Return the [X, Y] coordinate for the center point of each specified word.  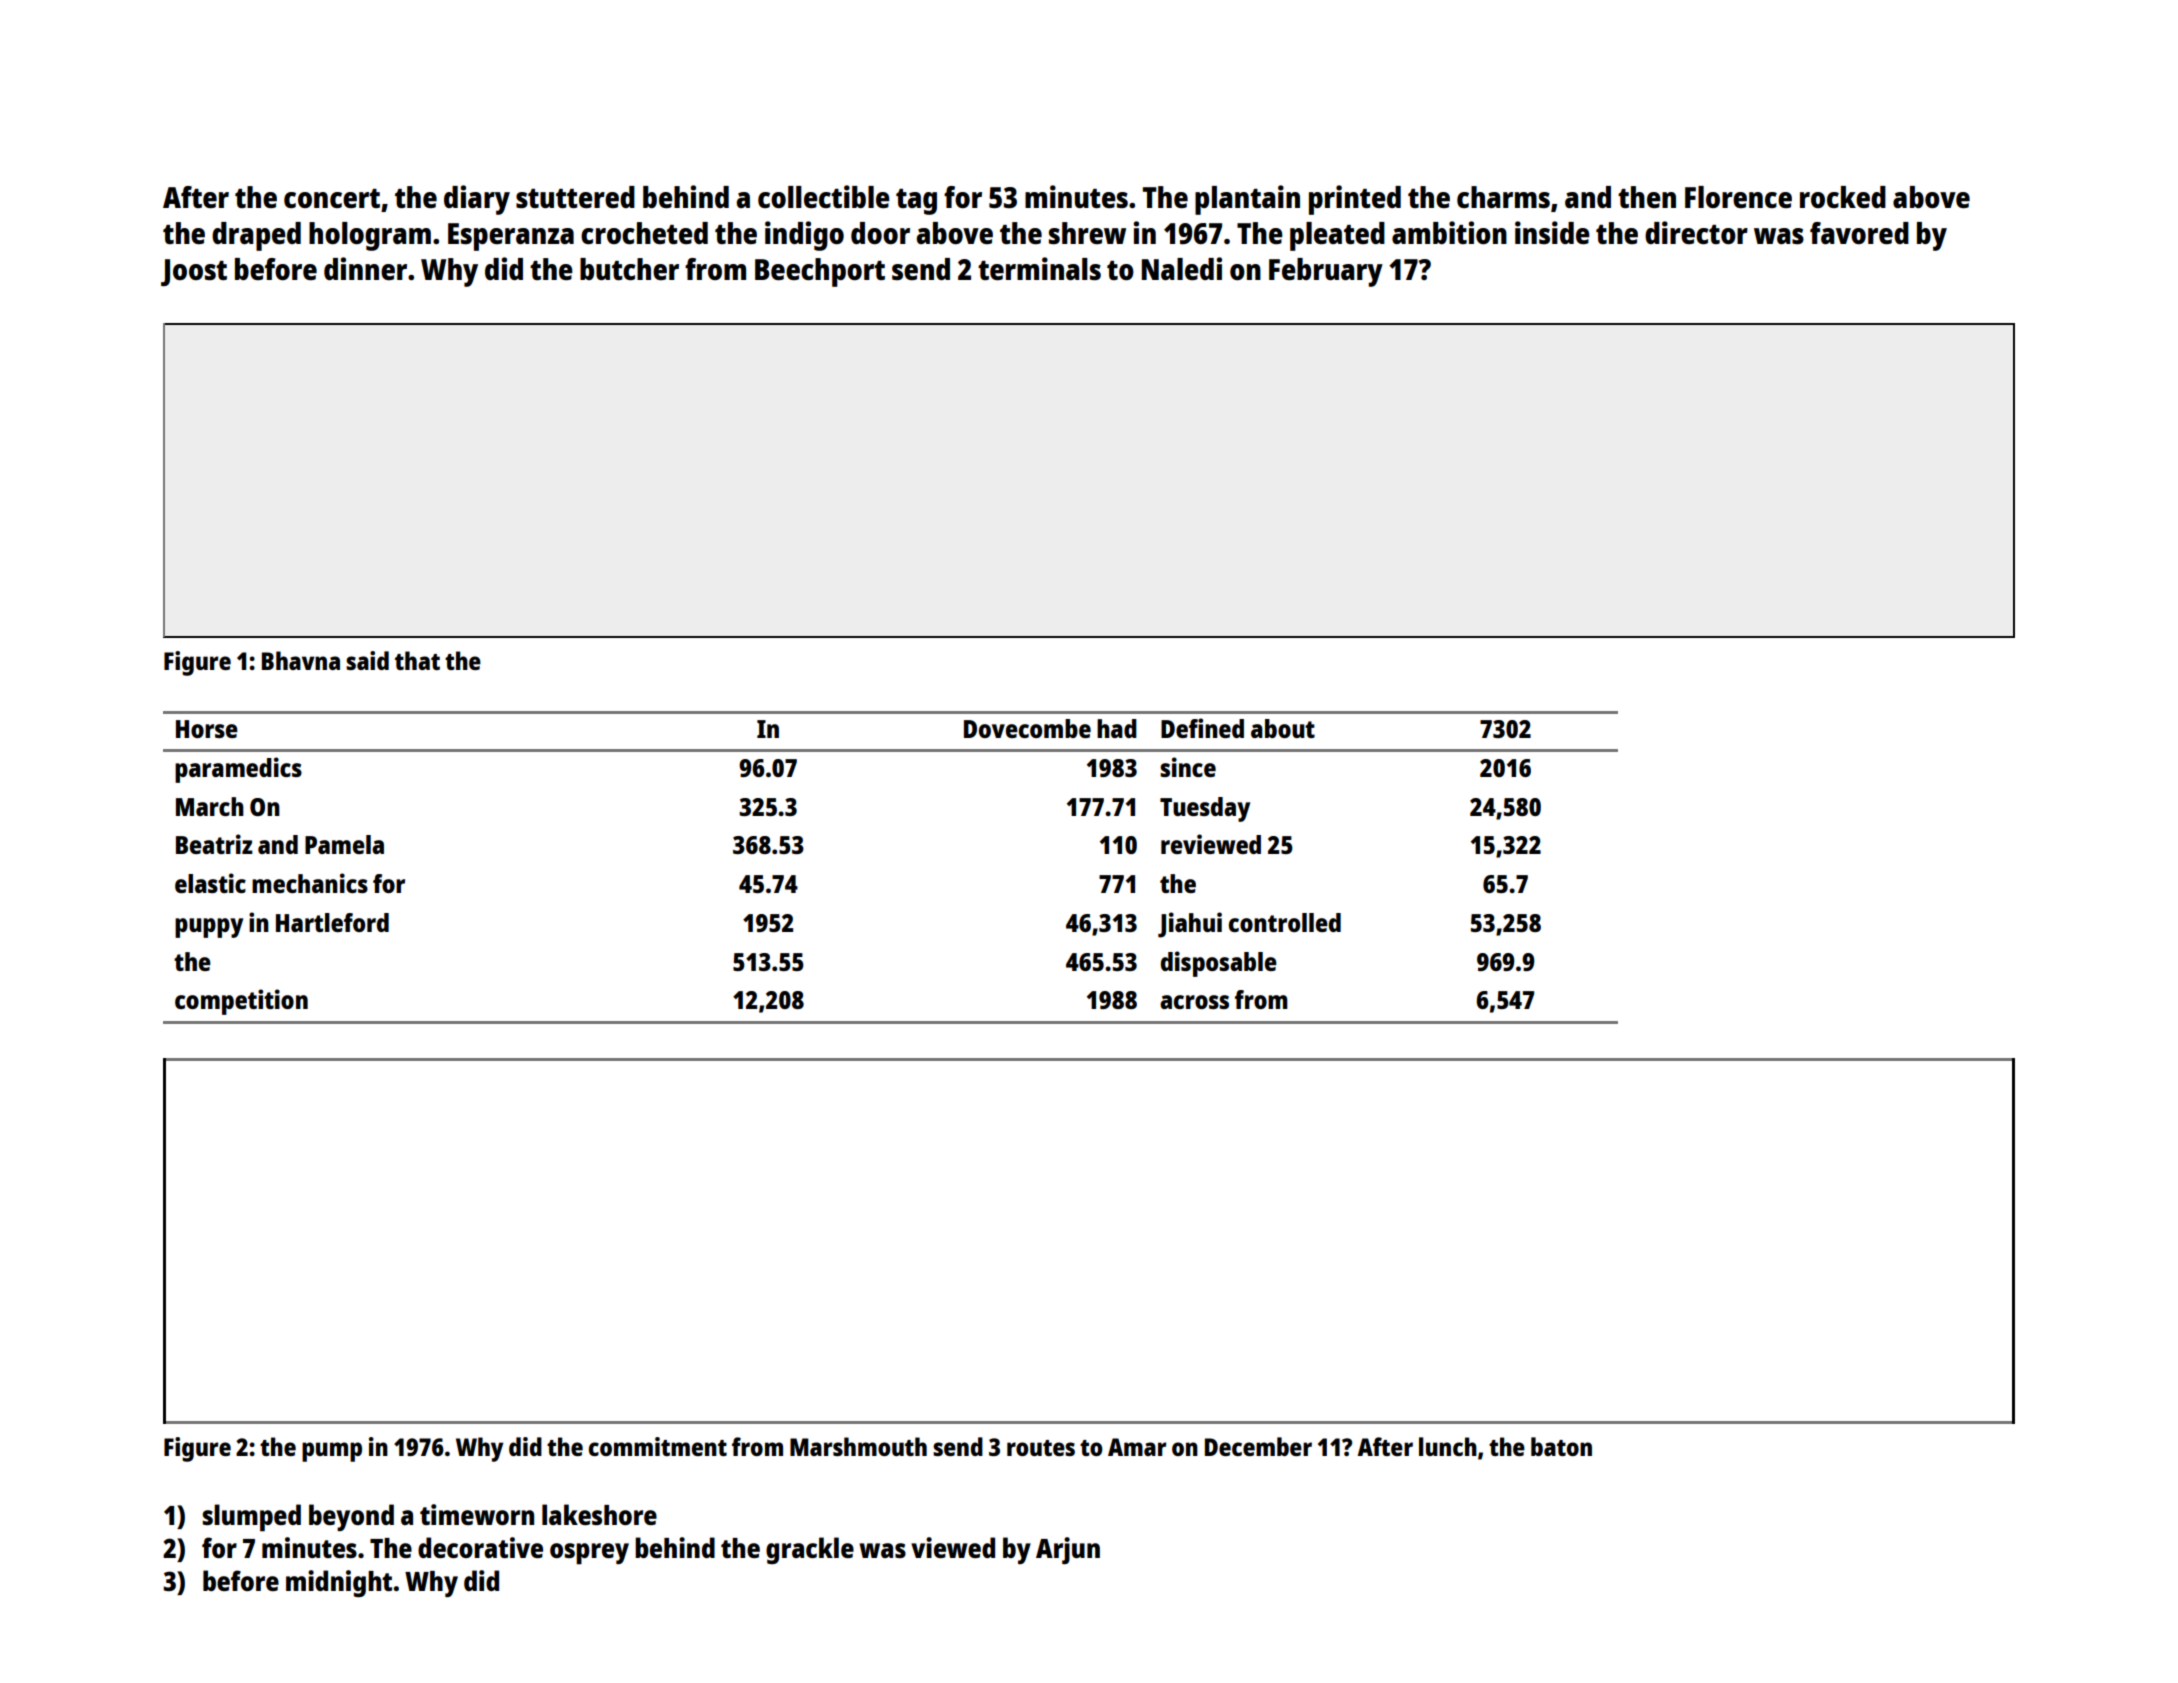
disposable [1219, 964]
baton [1561, 1446]
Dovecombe [1027, 728]
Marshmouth [858, 1446]
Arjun [1068, 1550]
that [417, 660]
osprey [589, 1554]
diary [477, 200]
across [1194, 1002]
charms [1503, 197]
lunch [1448, 1446]
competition [241, 1002]
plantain [1247, 200]
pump [332, 1452]
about [1283, 728]
